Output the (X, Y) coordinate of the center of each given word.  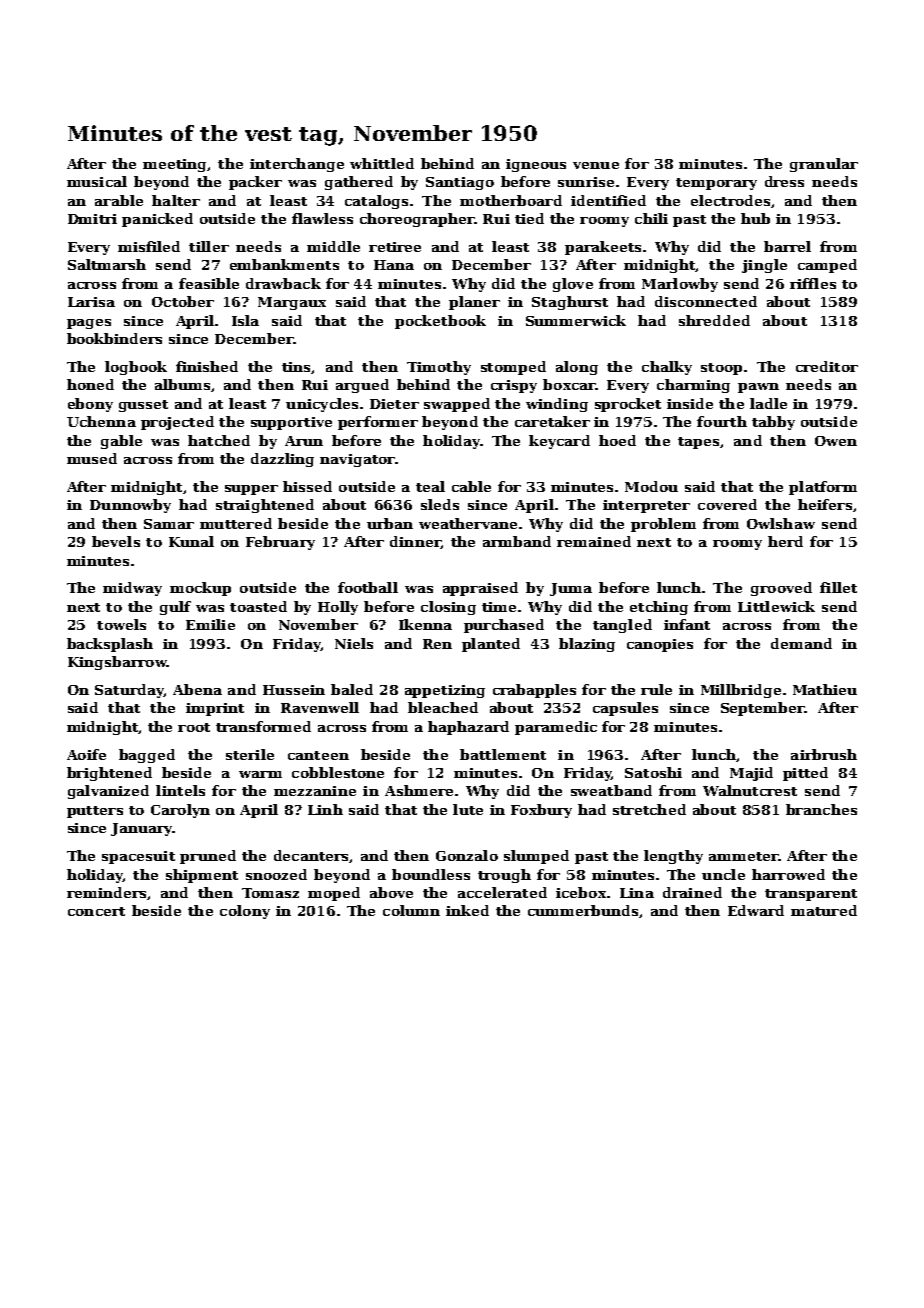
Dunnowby (130, 506)
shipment (202, 876)
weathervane (468, 523)
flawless (322, 218)
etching (659, 608)
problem (663, 525)
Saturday (129, 691)
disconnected (706, 301)
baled (352, 689)
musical (97, 181)
